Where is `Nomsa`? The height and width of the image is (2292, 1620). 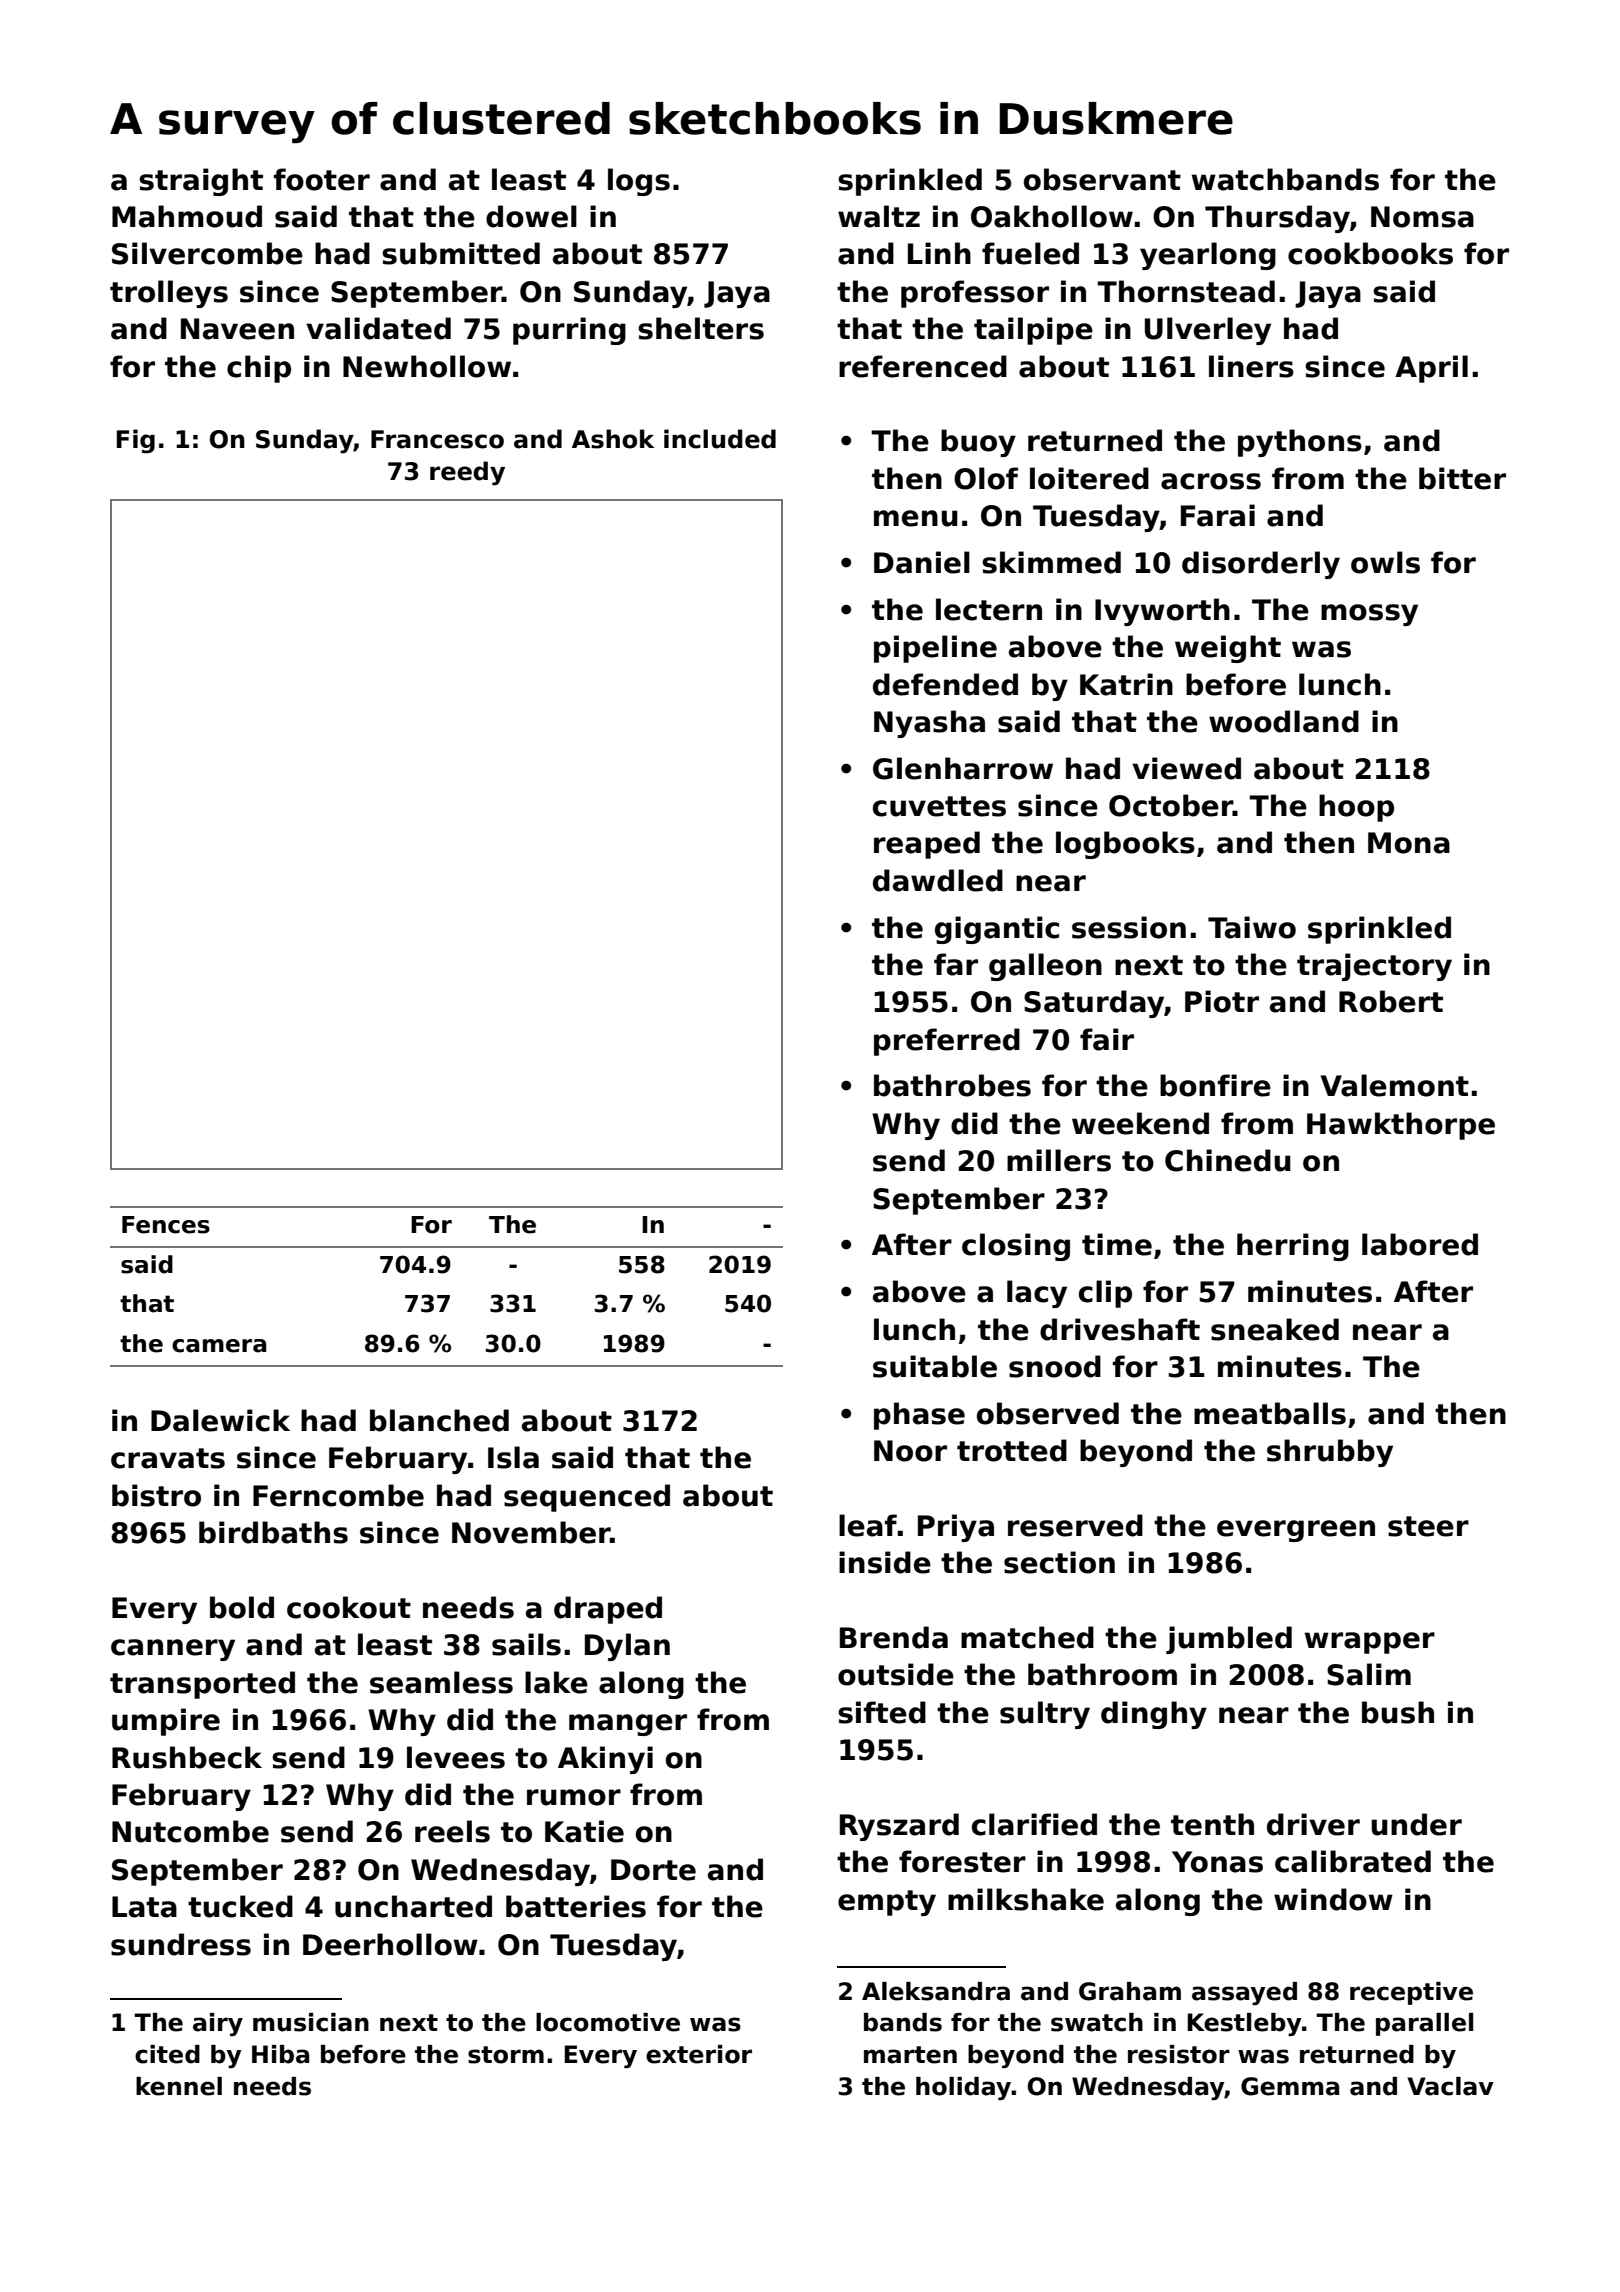 Nomsa is located at coordinates (1422, 217).
